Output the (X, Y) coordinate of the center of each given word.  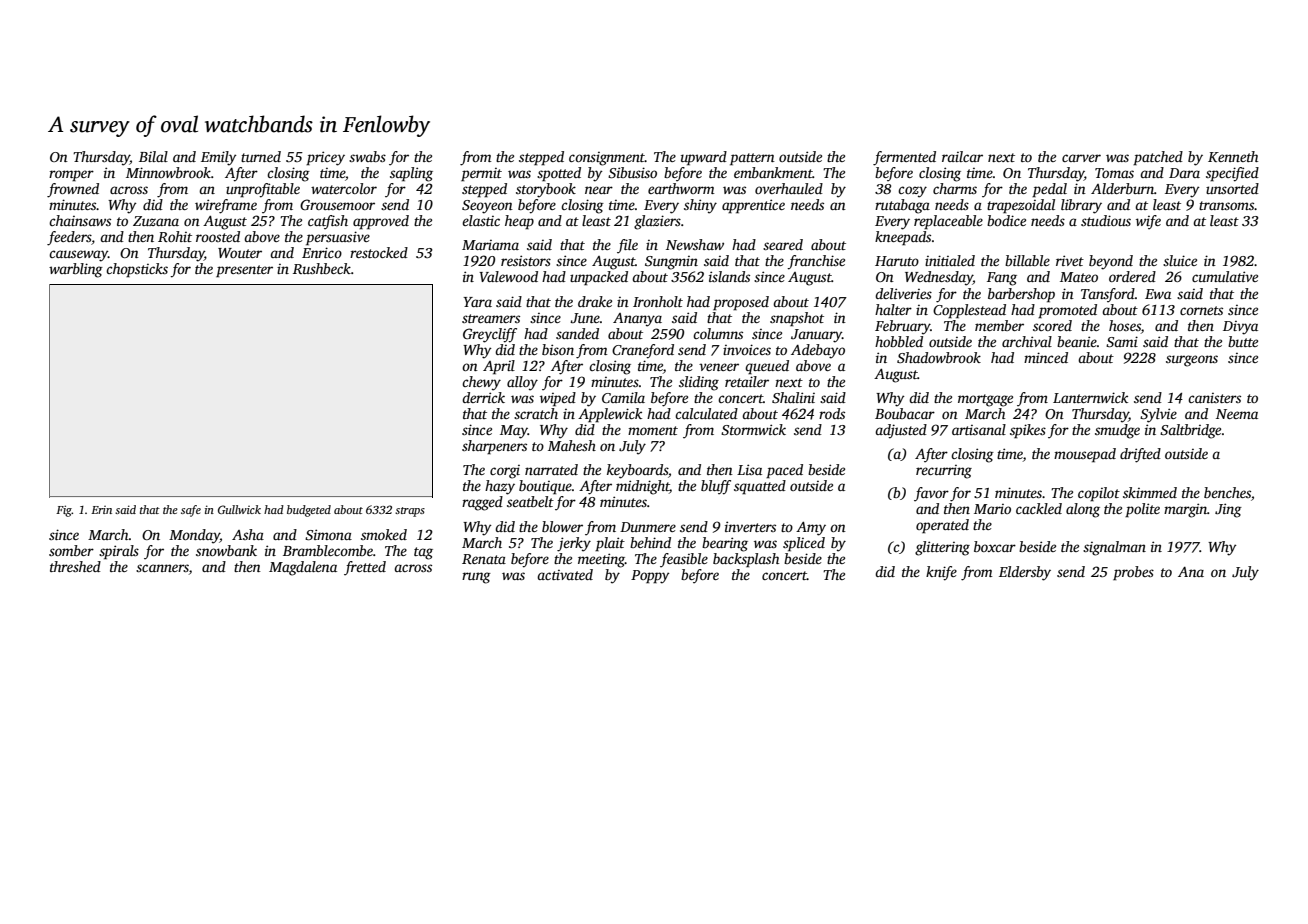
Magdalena (303, 568)
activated (565, 574)
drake (595, 301)
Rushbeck (322, 268)
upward (704, 158)
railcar (962, 156)
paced (784, 471)
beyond (1111, 262)
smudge (1117, 431)
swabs (367, 156)
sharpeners (494, 447)
